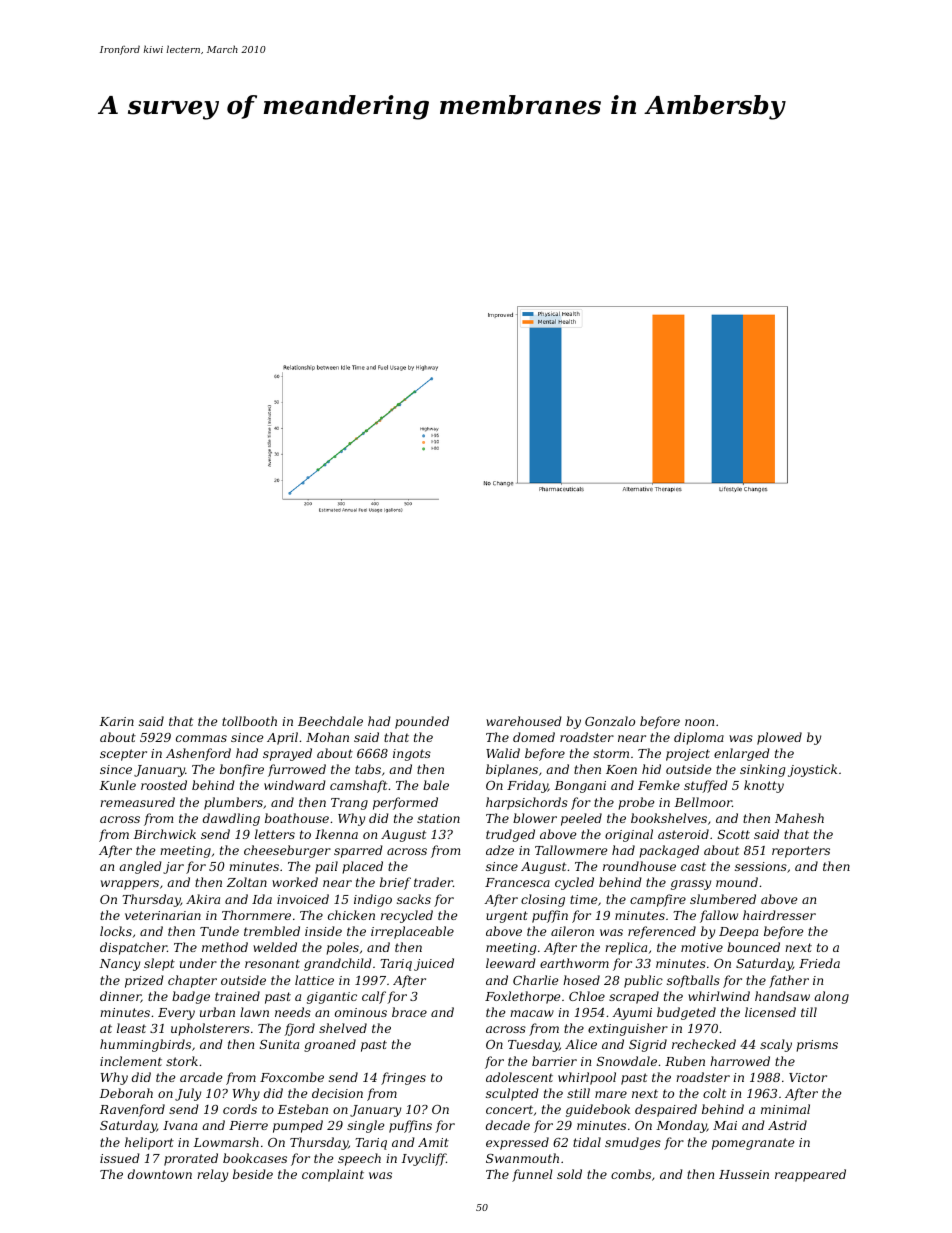  Describe the element at coordinates (723, 899) in the page. I see `slumbered` at that location.
